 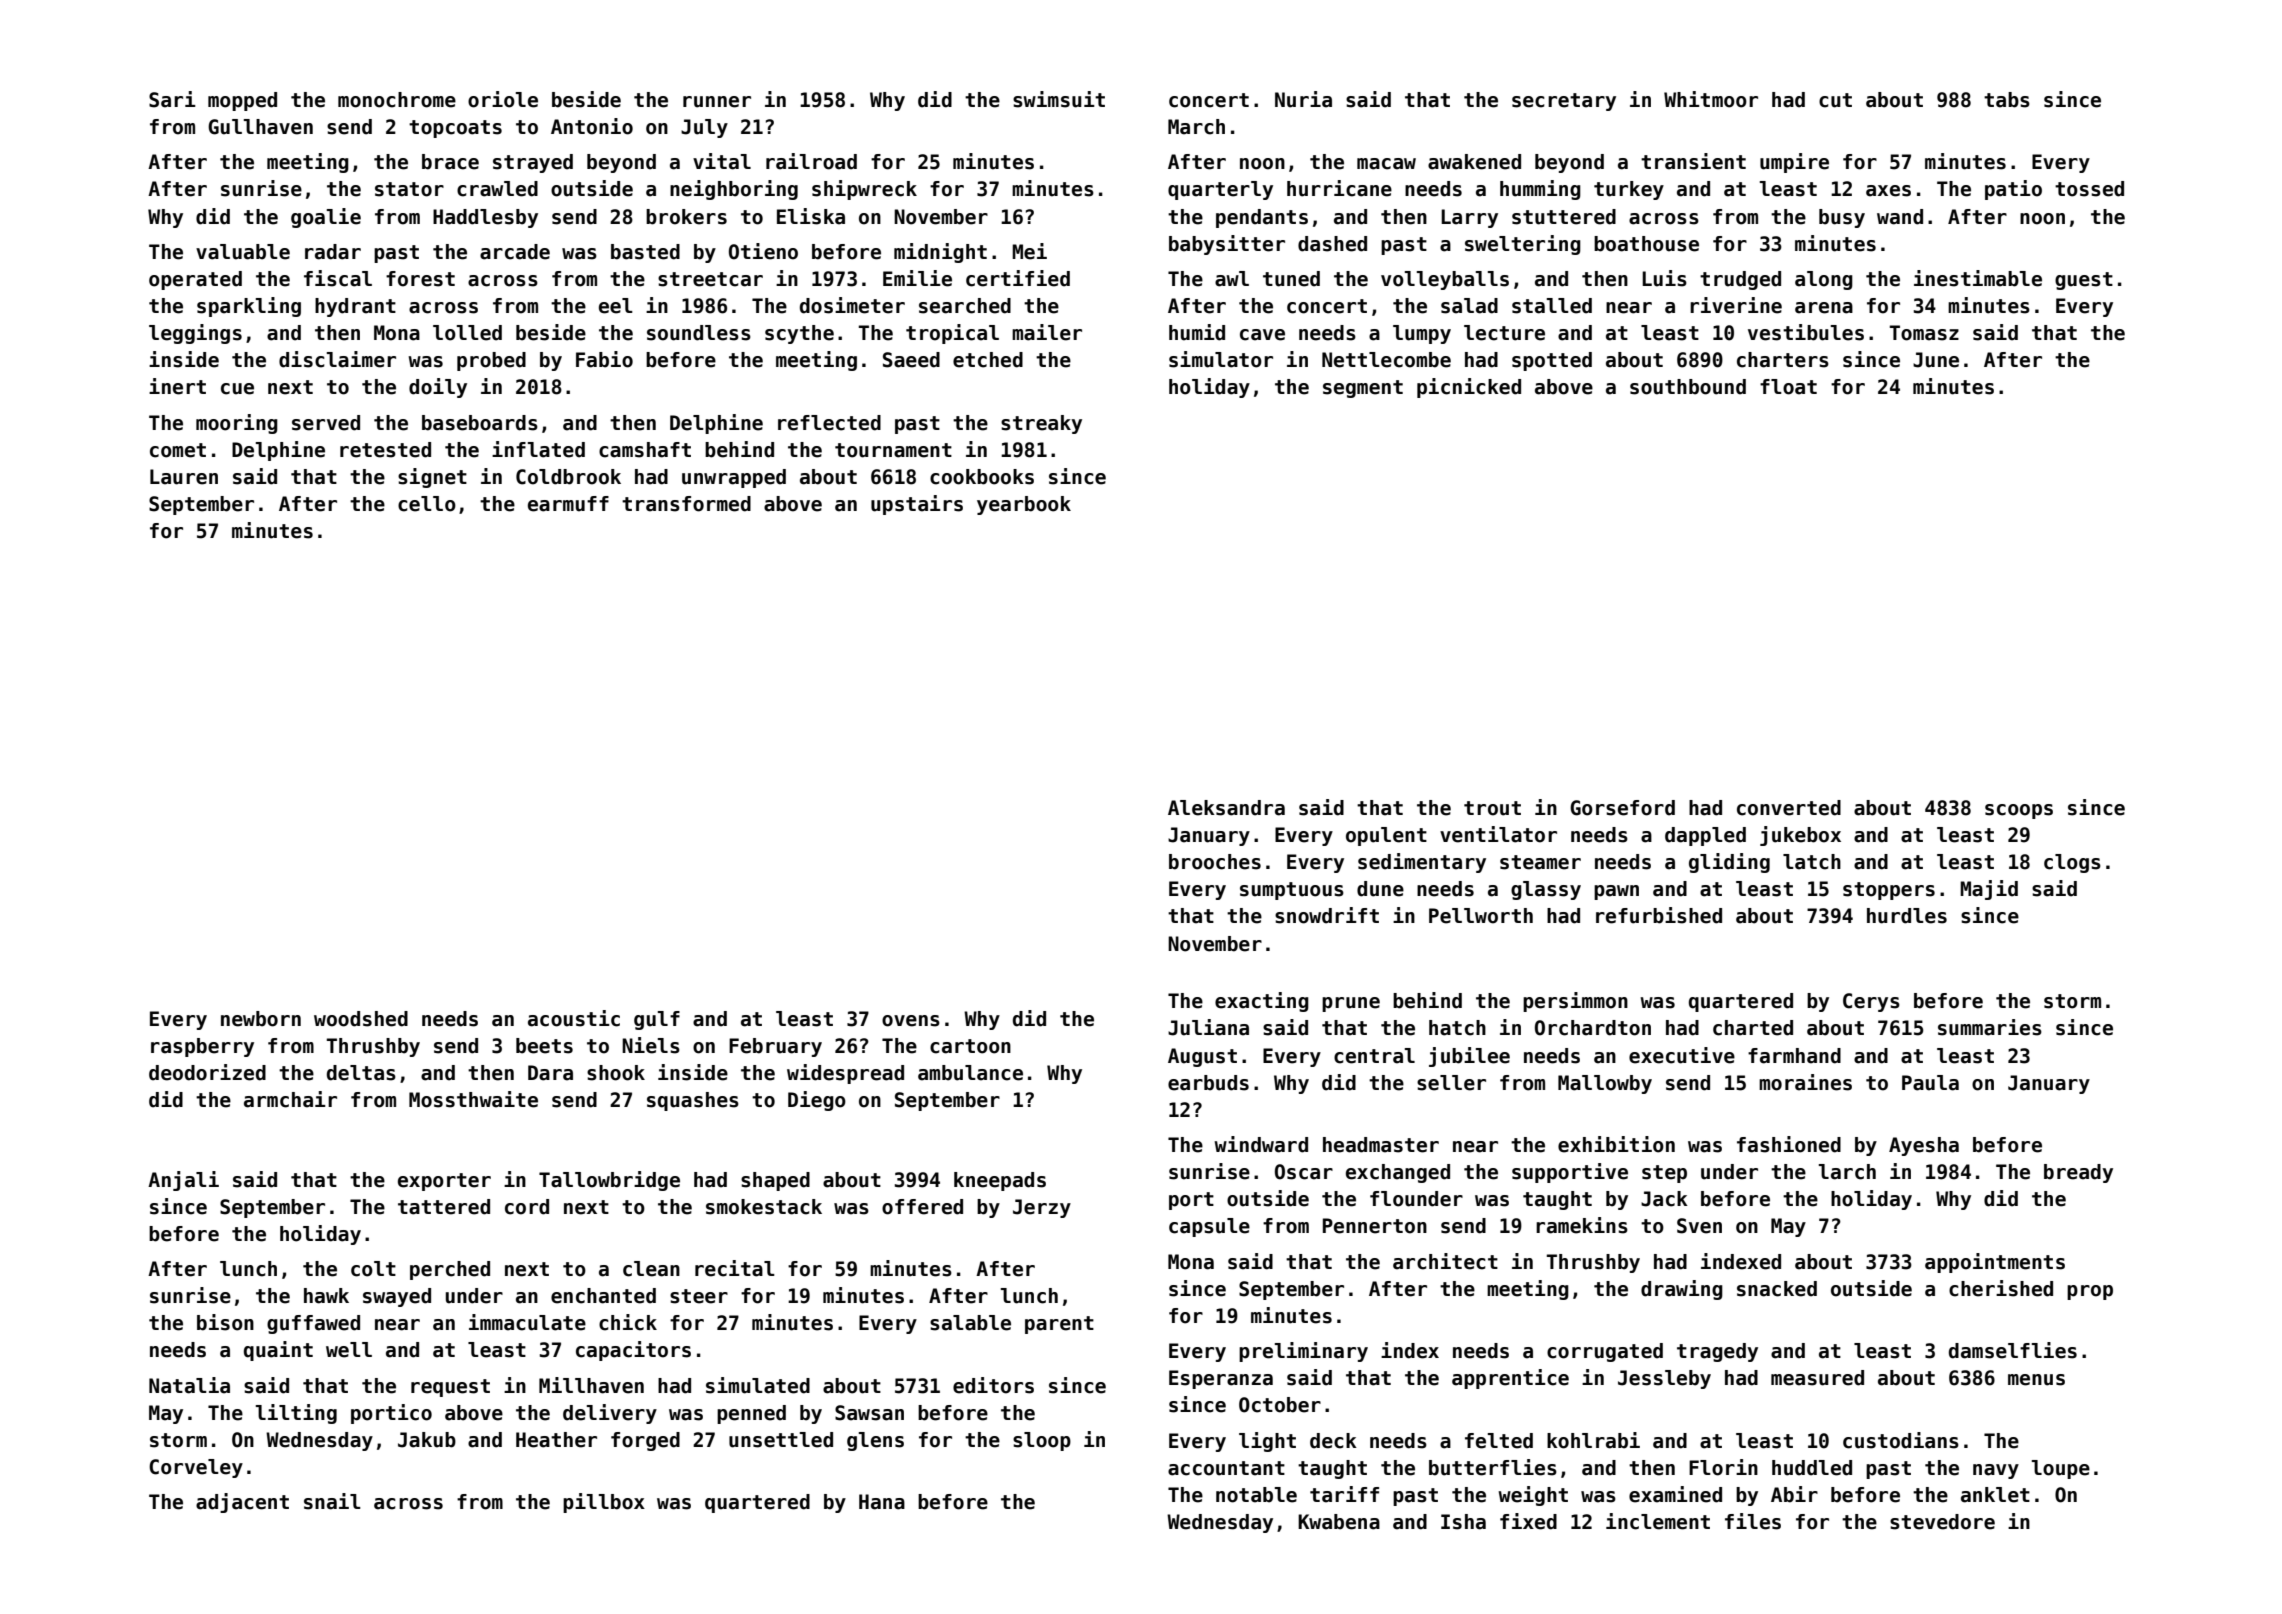 I want to click on sumptuous, so click(x=1292, y=891).
